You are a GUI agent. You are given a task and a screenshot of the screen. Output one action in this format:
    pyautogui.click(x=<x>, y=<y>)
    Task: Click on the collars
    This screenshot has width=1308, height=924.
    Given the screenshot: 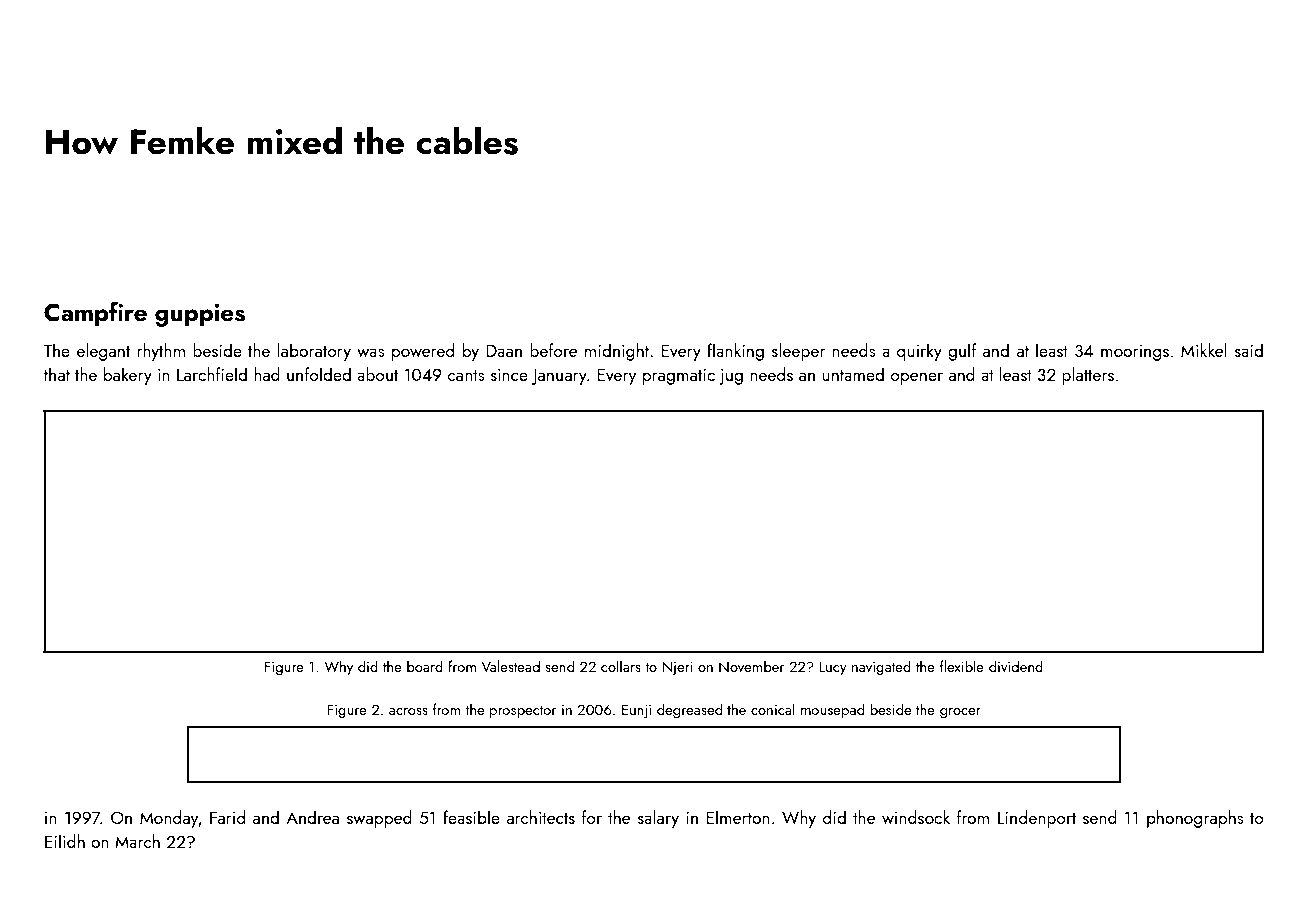 What is the action you would take?
    pyautogui.click(x=621, y=666)
